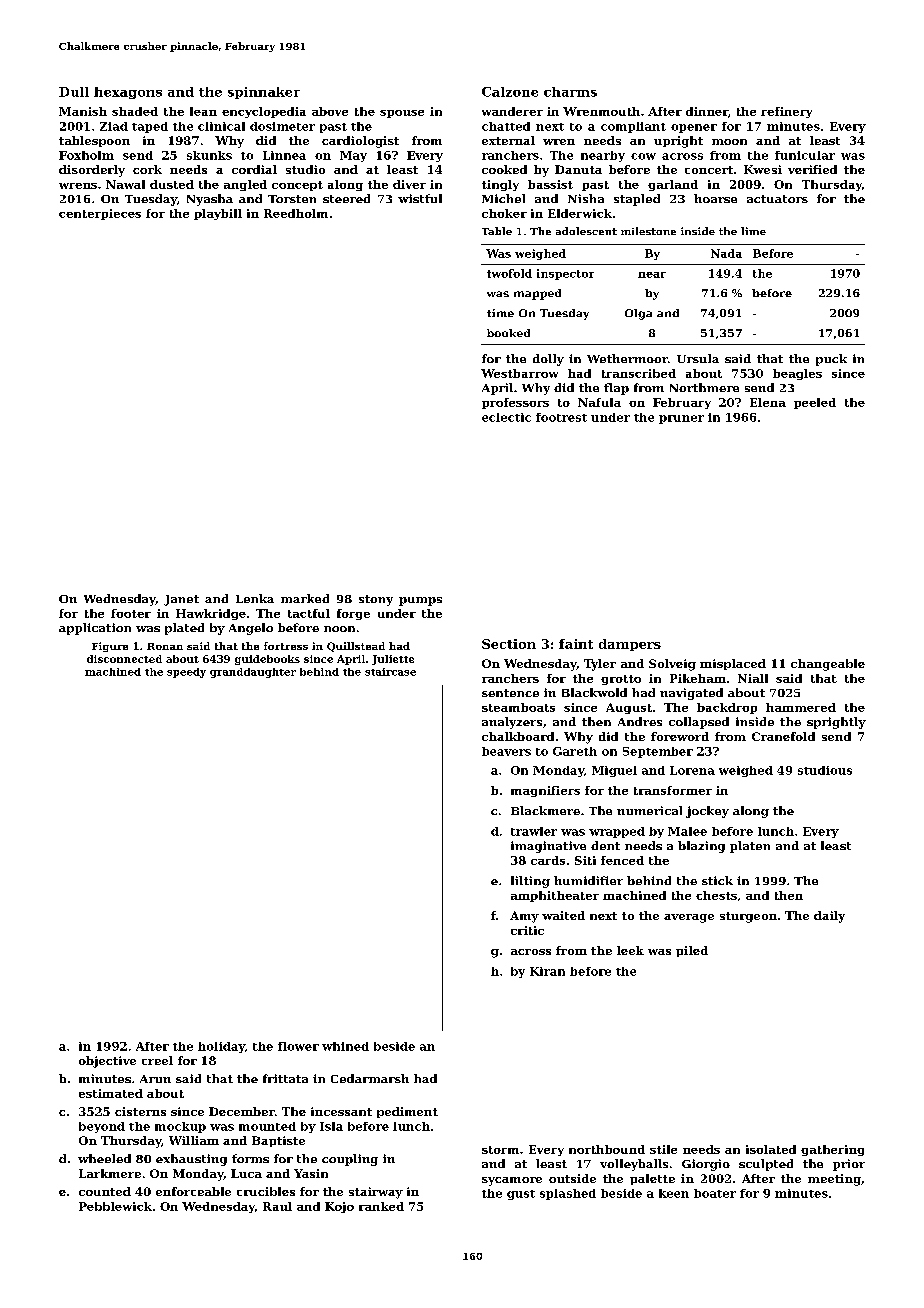  I want to click on peeled, so click(815, 403).
